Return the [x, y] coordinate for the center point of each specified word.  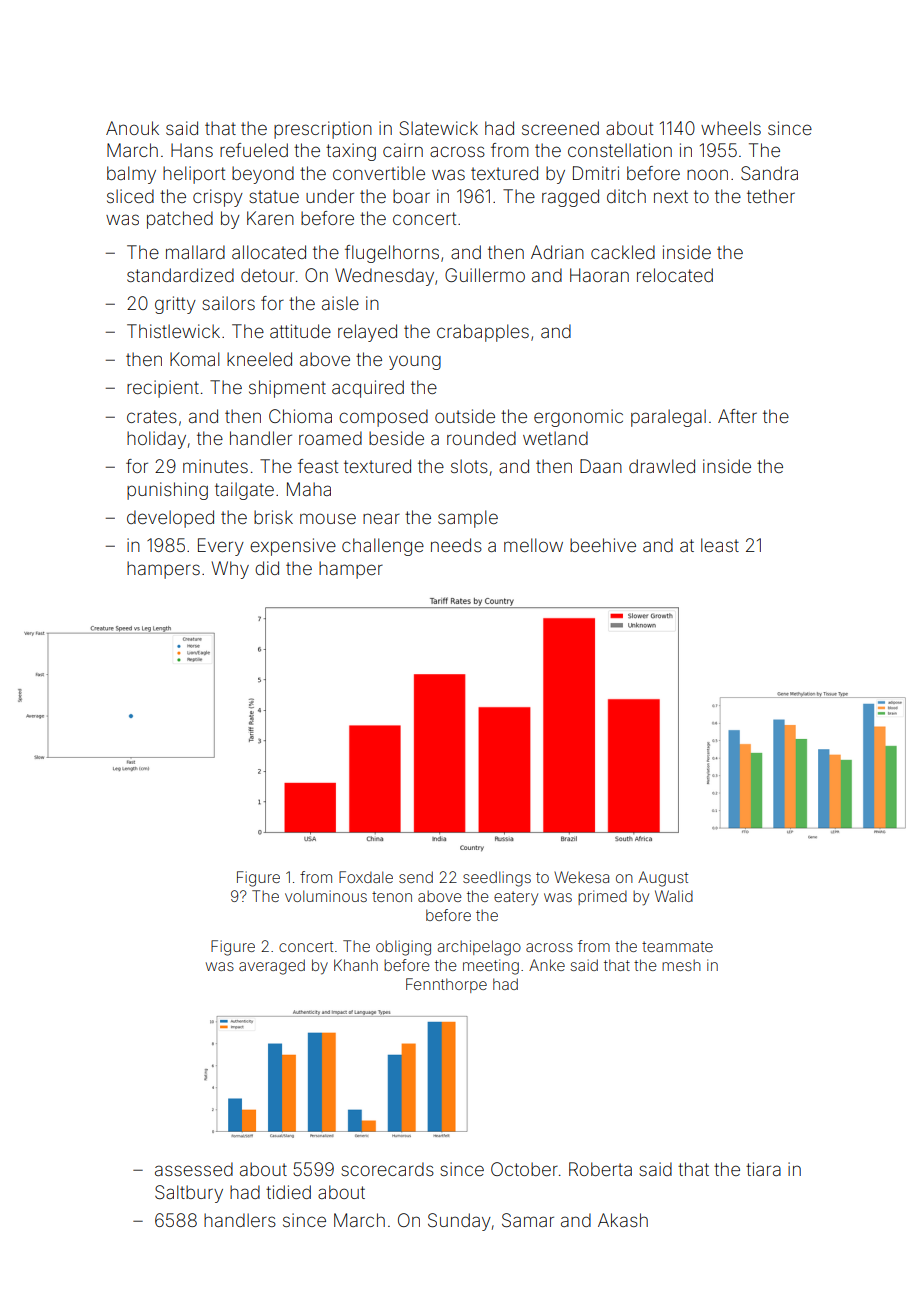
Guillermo [485, 275]
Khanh [356, 965]
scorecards [387, 1169]
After [737, 416]
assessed [194, 1169]
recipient [163, 389]
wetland [555, 438]
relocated [675, 275]
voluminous [326, 896]
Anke [547, 965]
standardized [180, 275]
